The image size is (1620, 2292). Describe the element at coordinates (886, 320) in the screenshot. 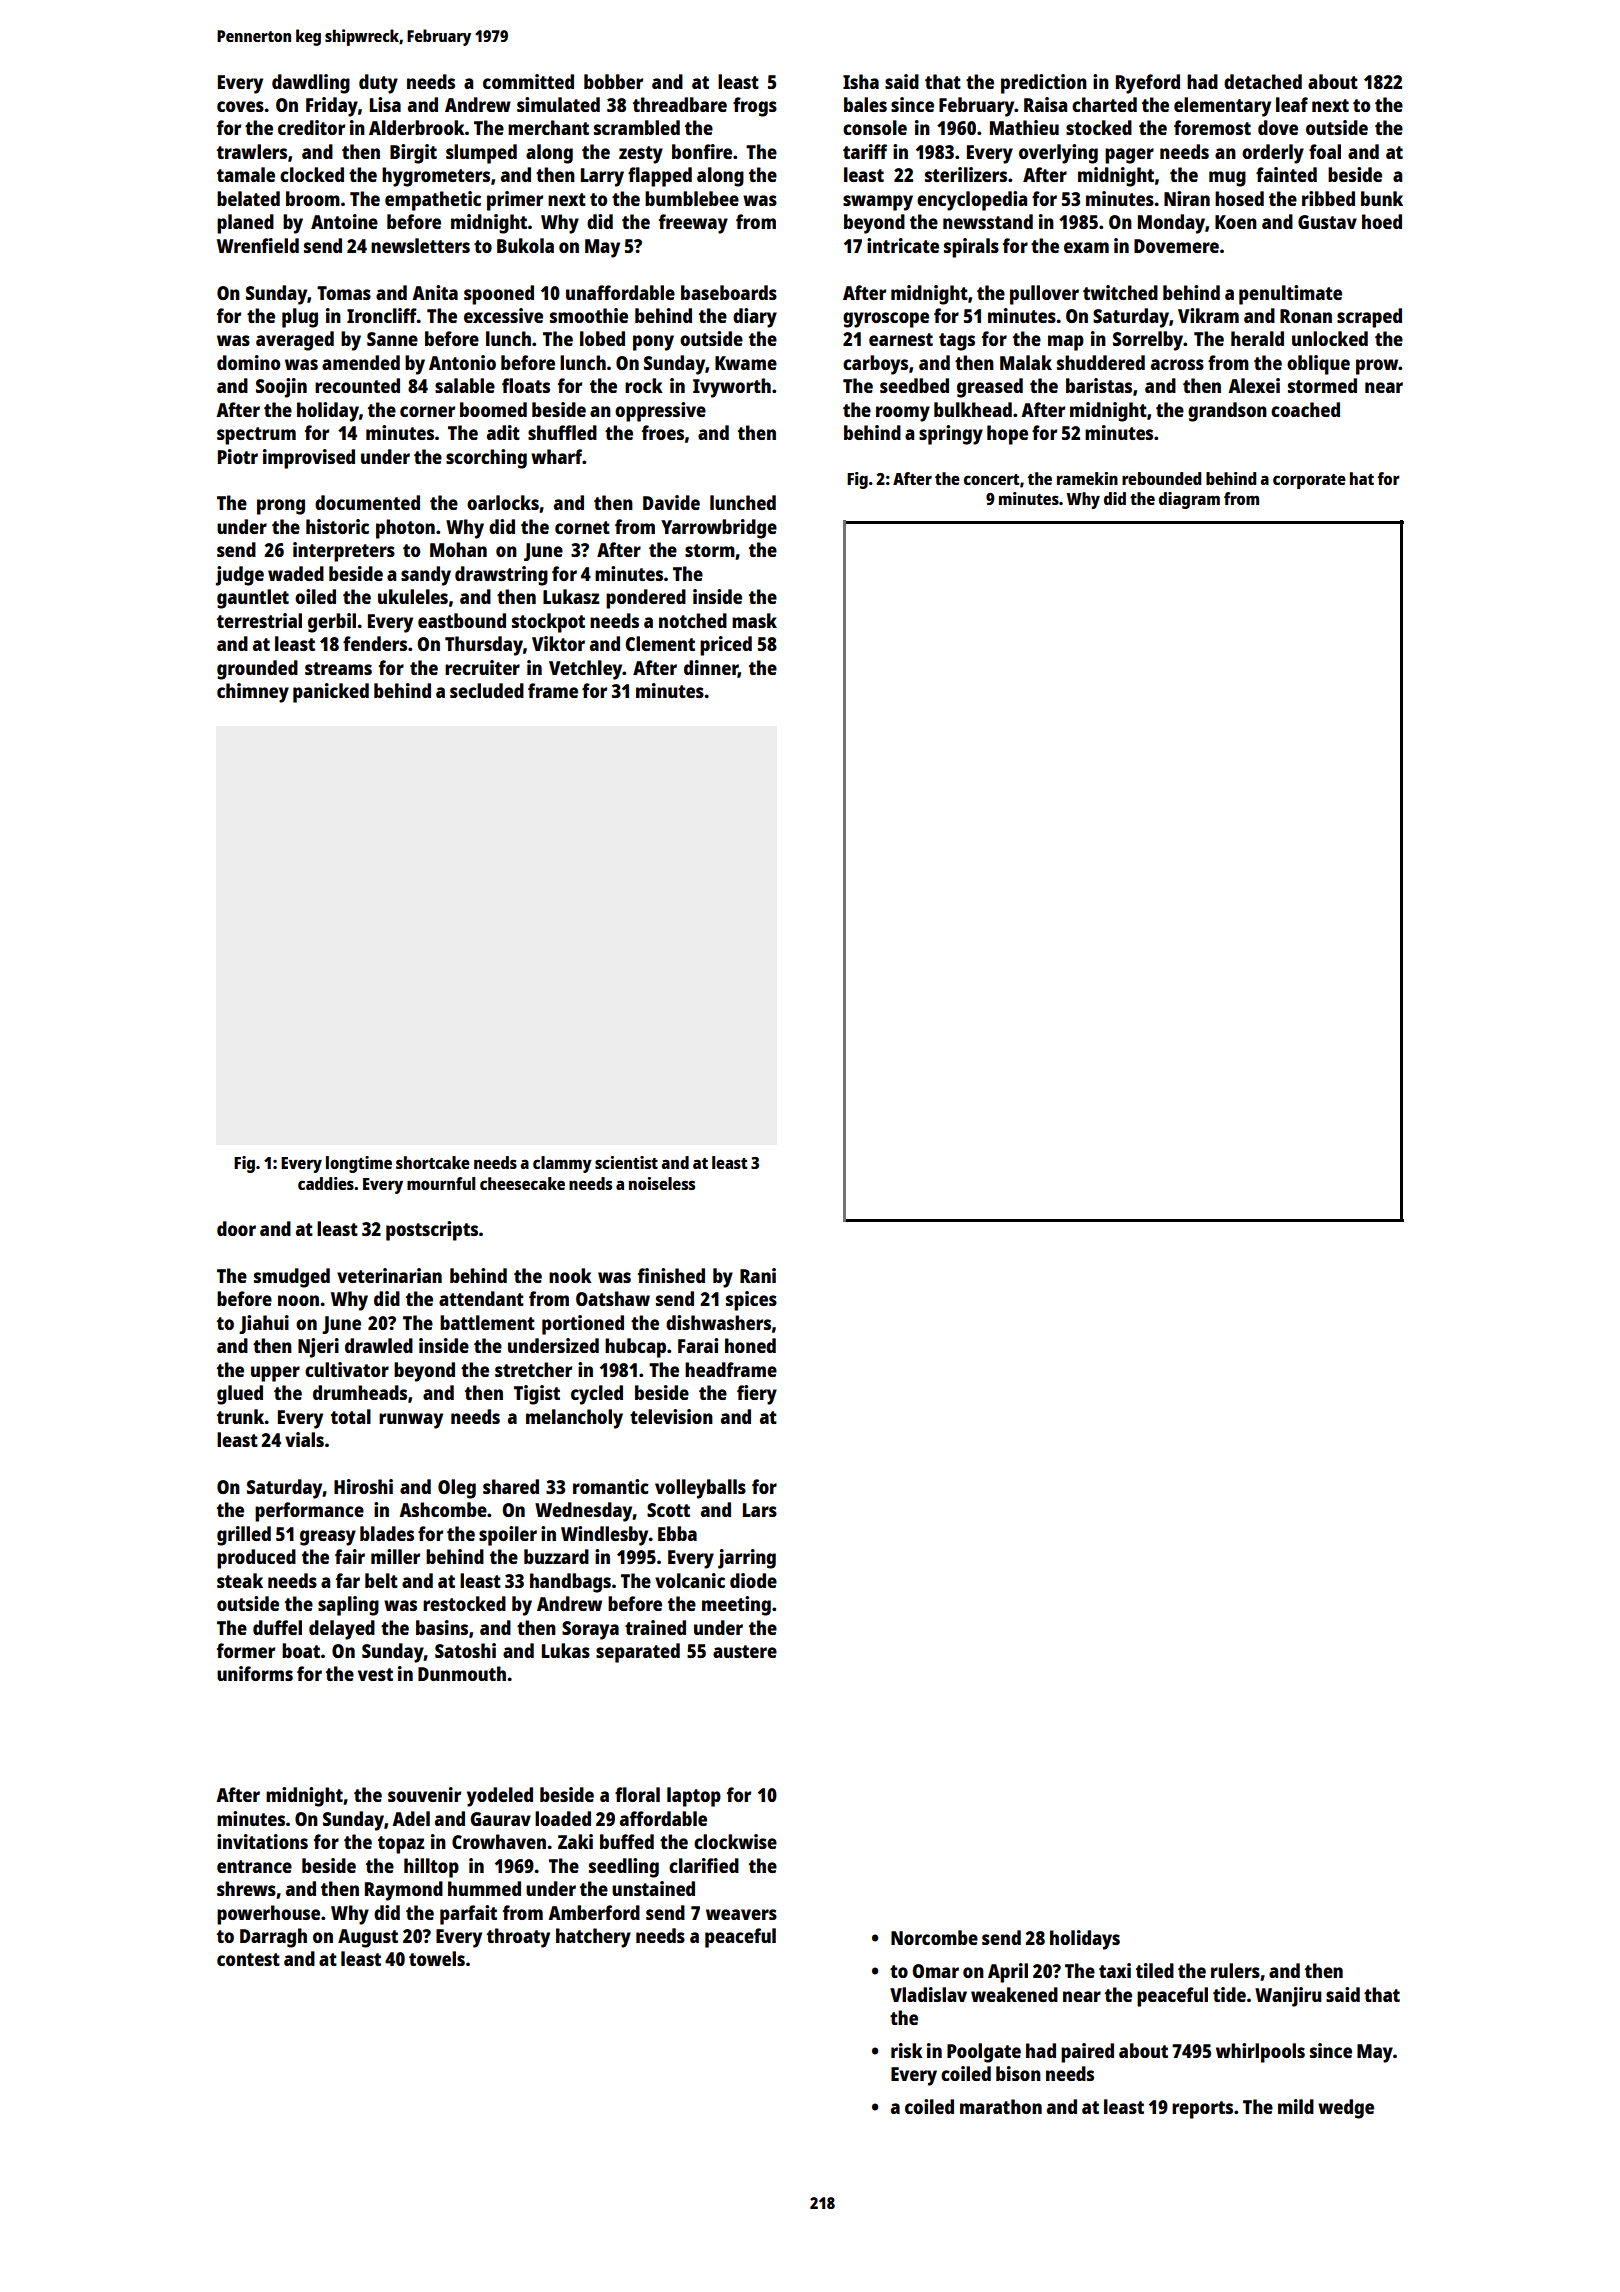

I see `gyroscope` at that location.
